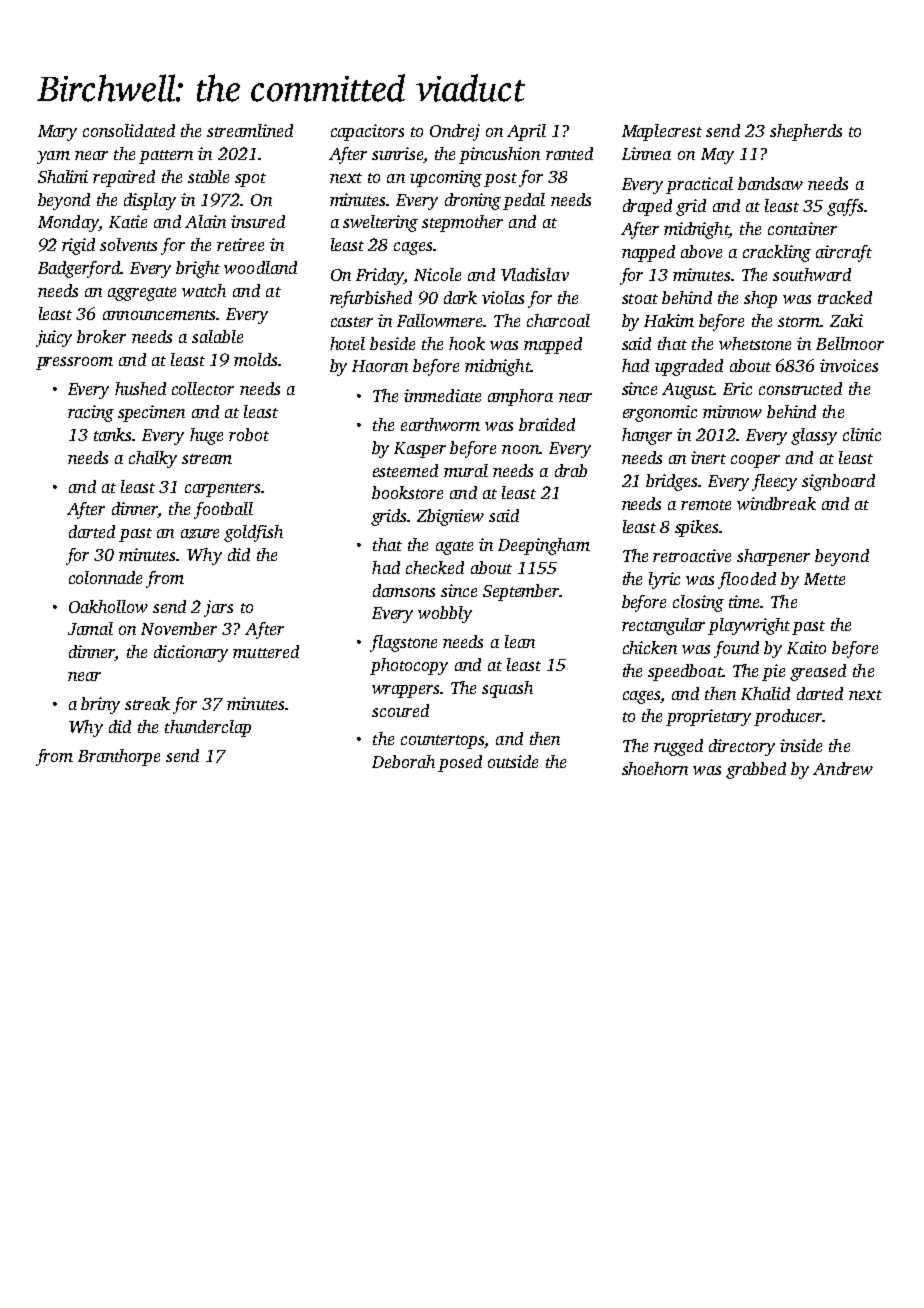 This page has width=924, height=1308. Describe the element at coordinates (223, 510) in the page. I see `football` at that location.
